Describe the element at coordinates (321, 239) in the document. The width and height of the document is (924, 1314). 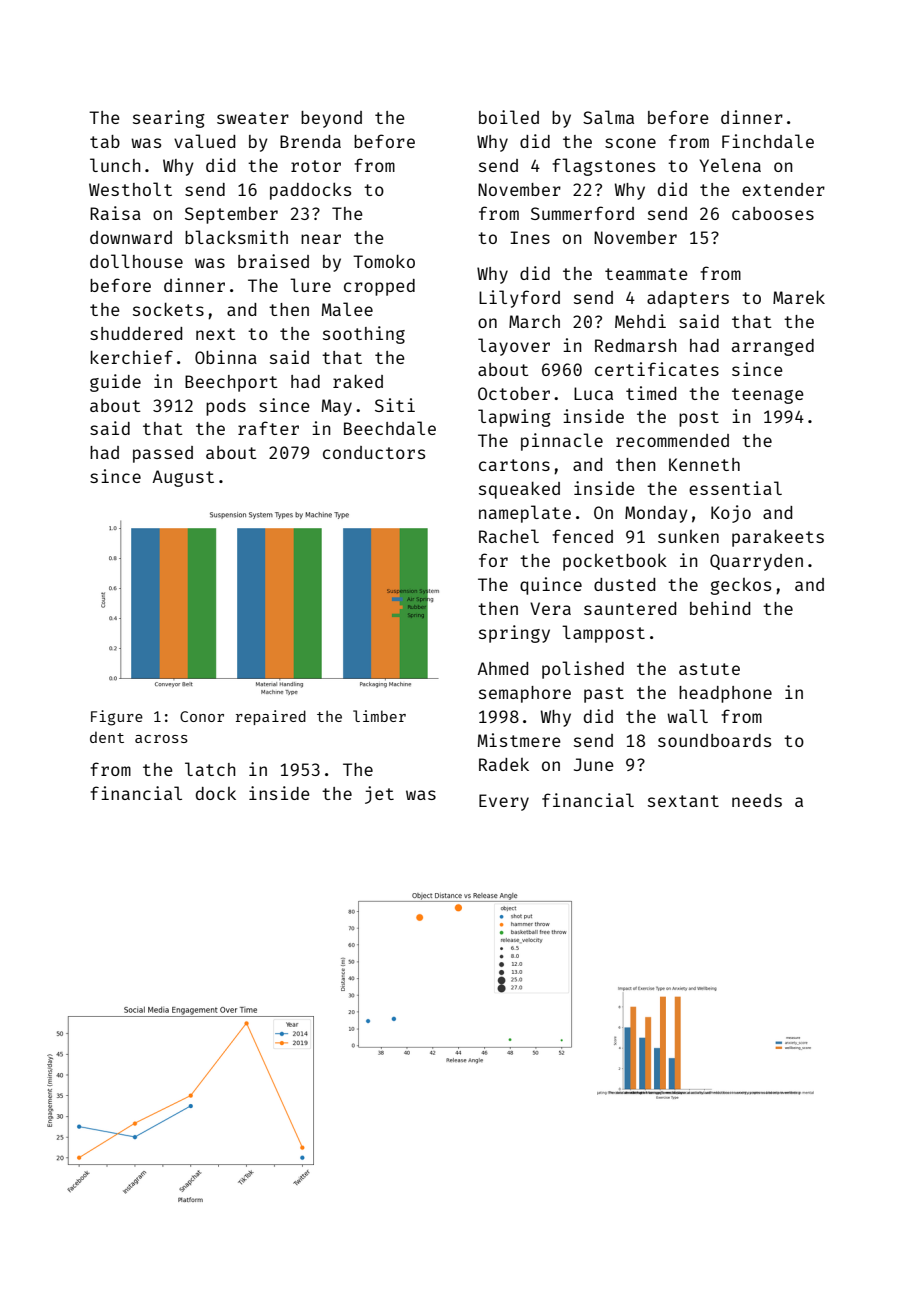
I see `near` at that location.
